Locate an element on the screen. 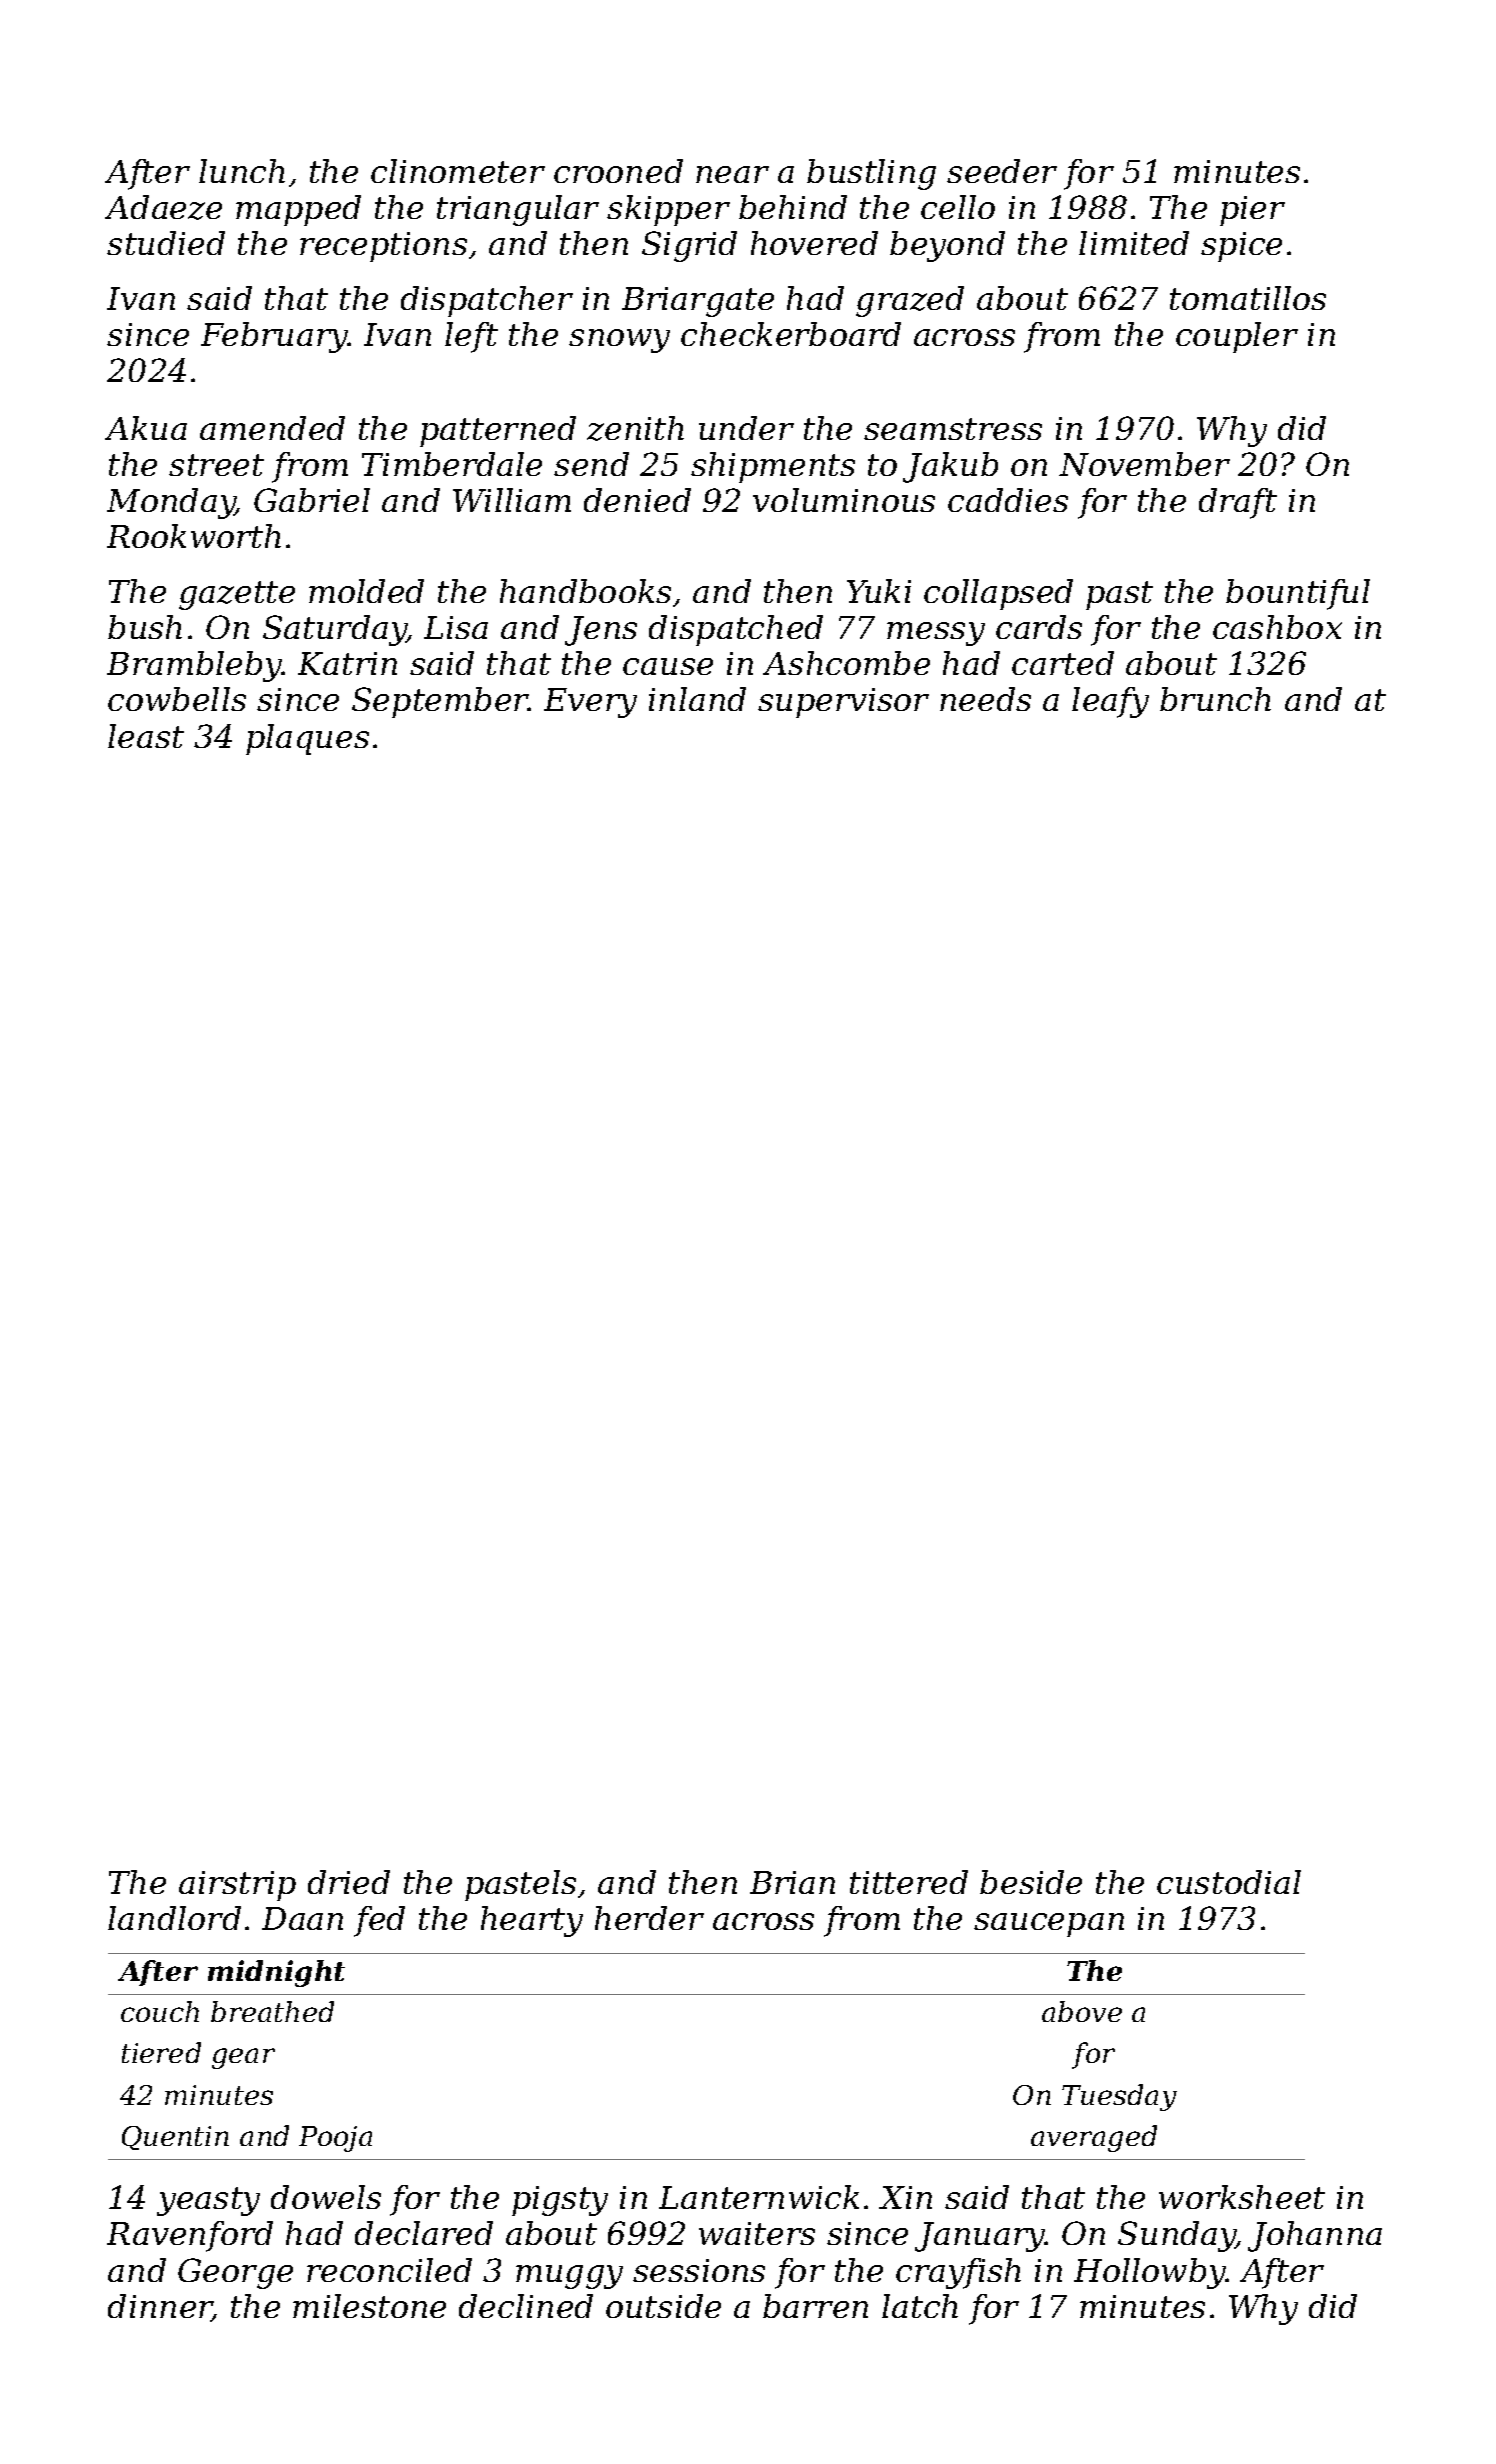 This screenshot has height=2464, width=1496. Brian is located at coordinates (792, 1882).
